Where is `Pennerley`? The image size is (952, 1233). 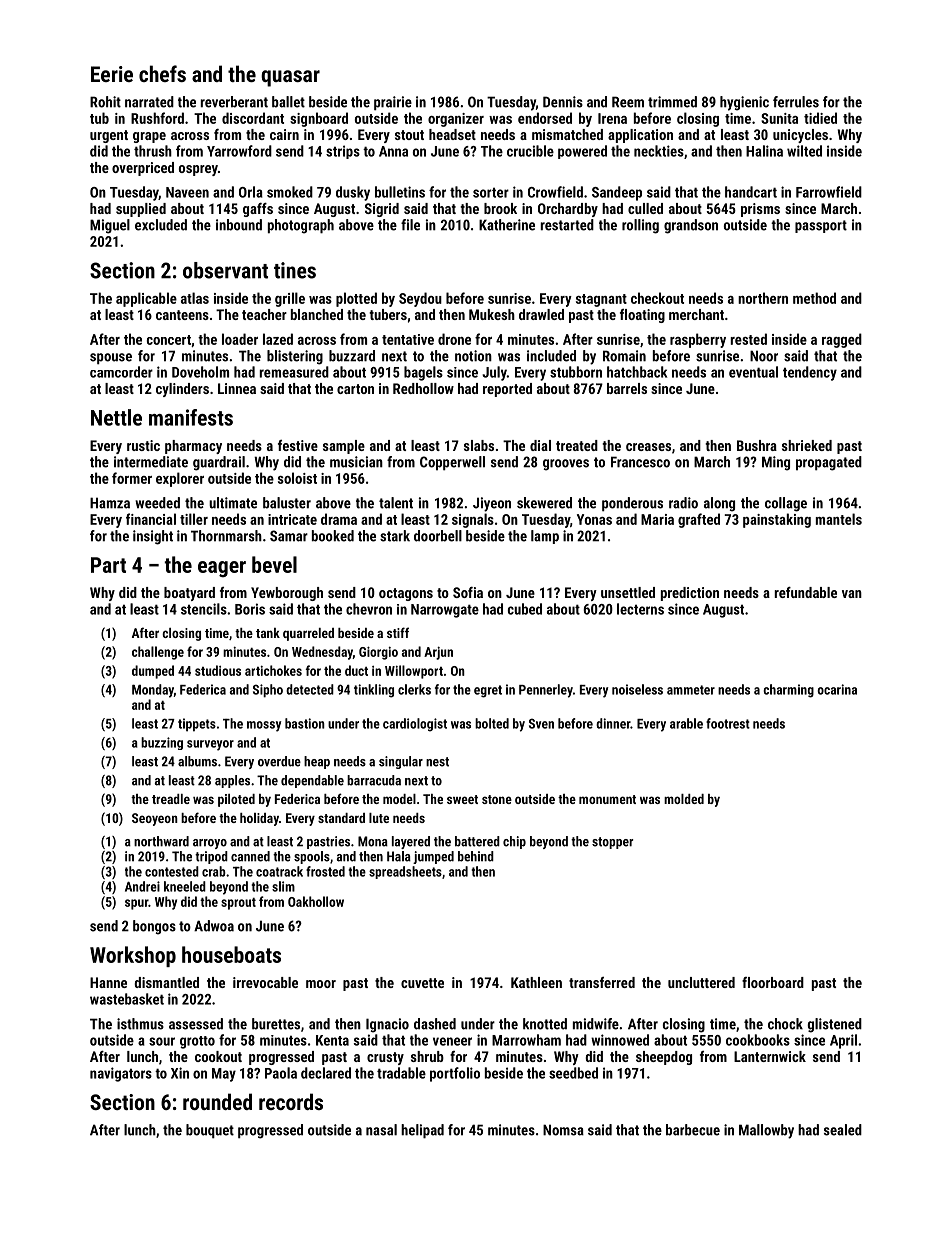
Pennerley is located at coordinates (546, 691).
